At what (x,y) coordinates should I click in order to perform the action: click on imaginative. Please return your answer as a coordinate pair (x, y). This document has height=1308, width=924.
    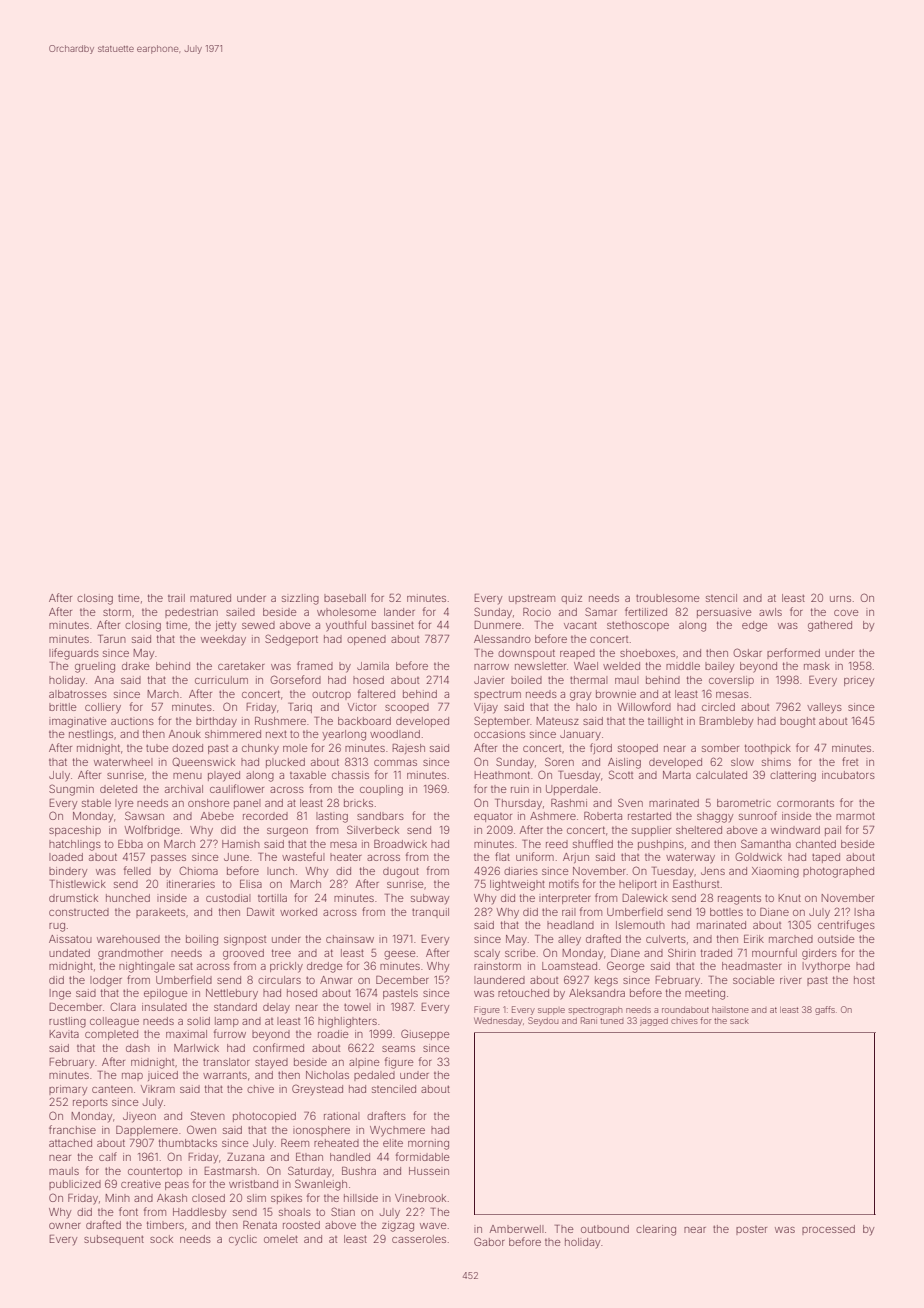
    Looking at the image, I should click on (78, 722).
